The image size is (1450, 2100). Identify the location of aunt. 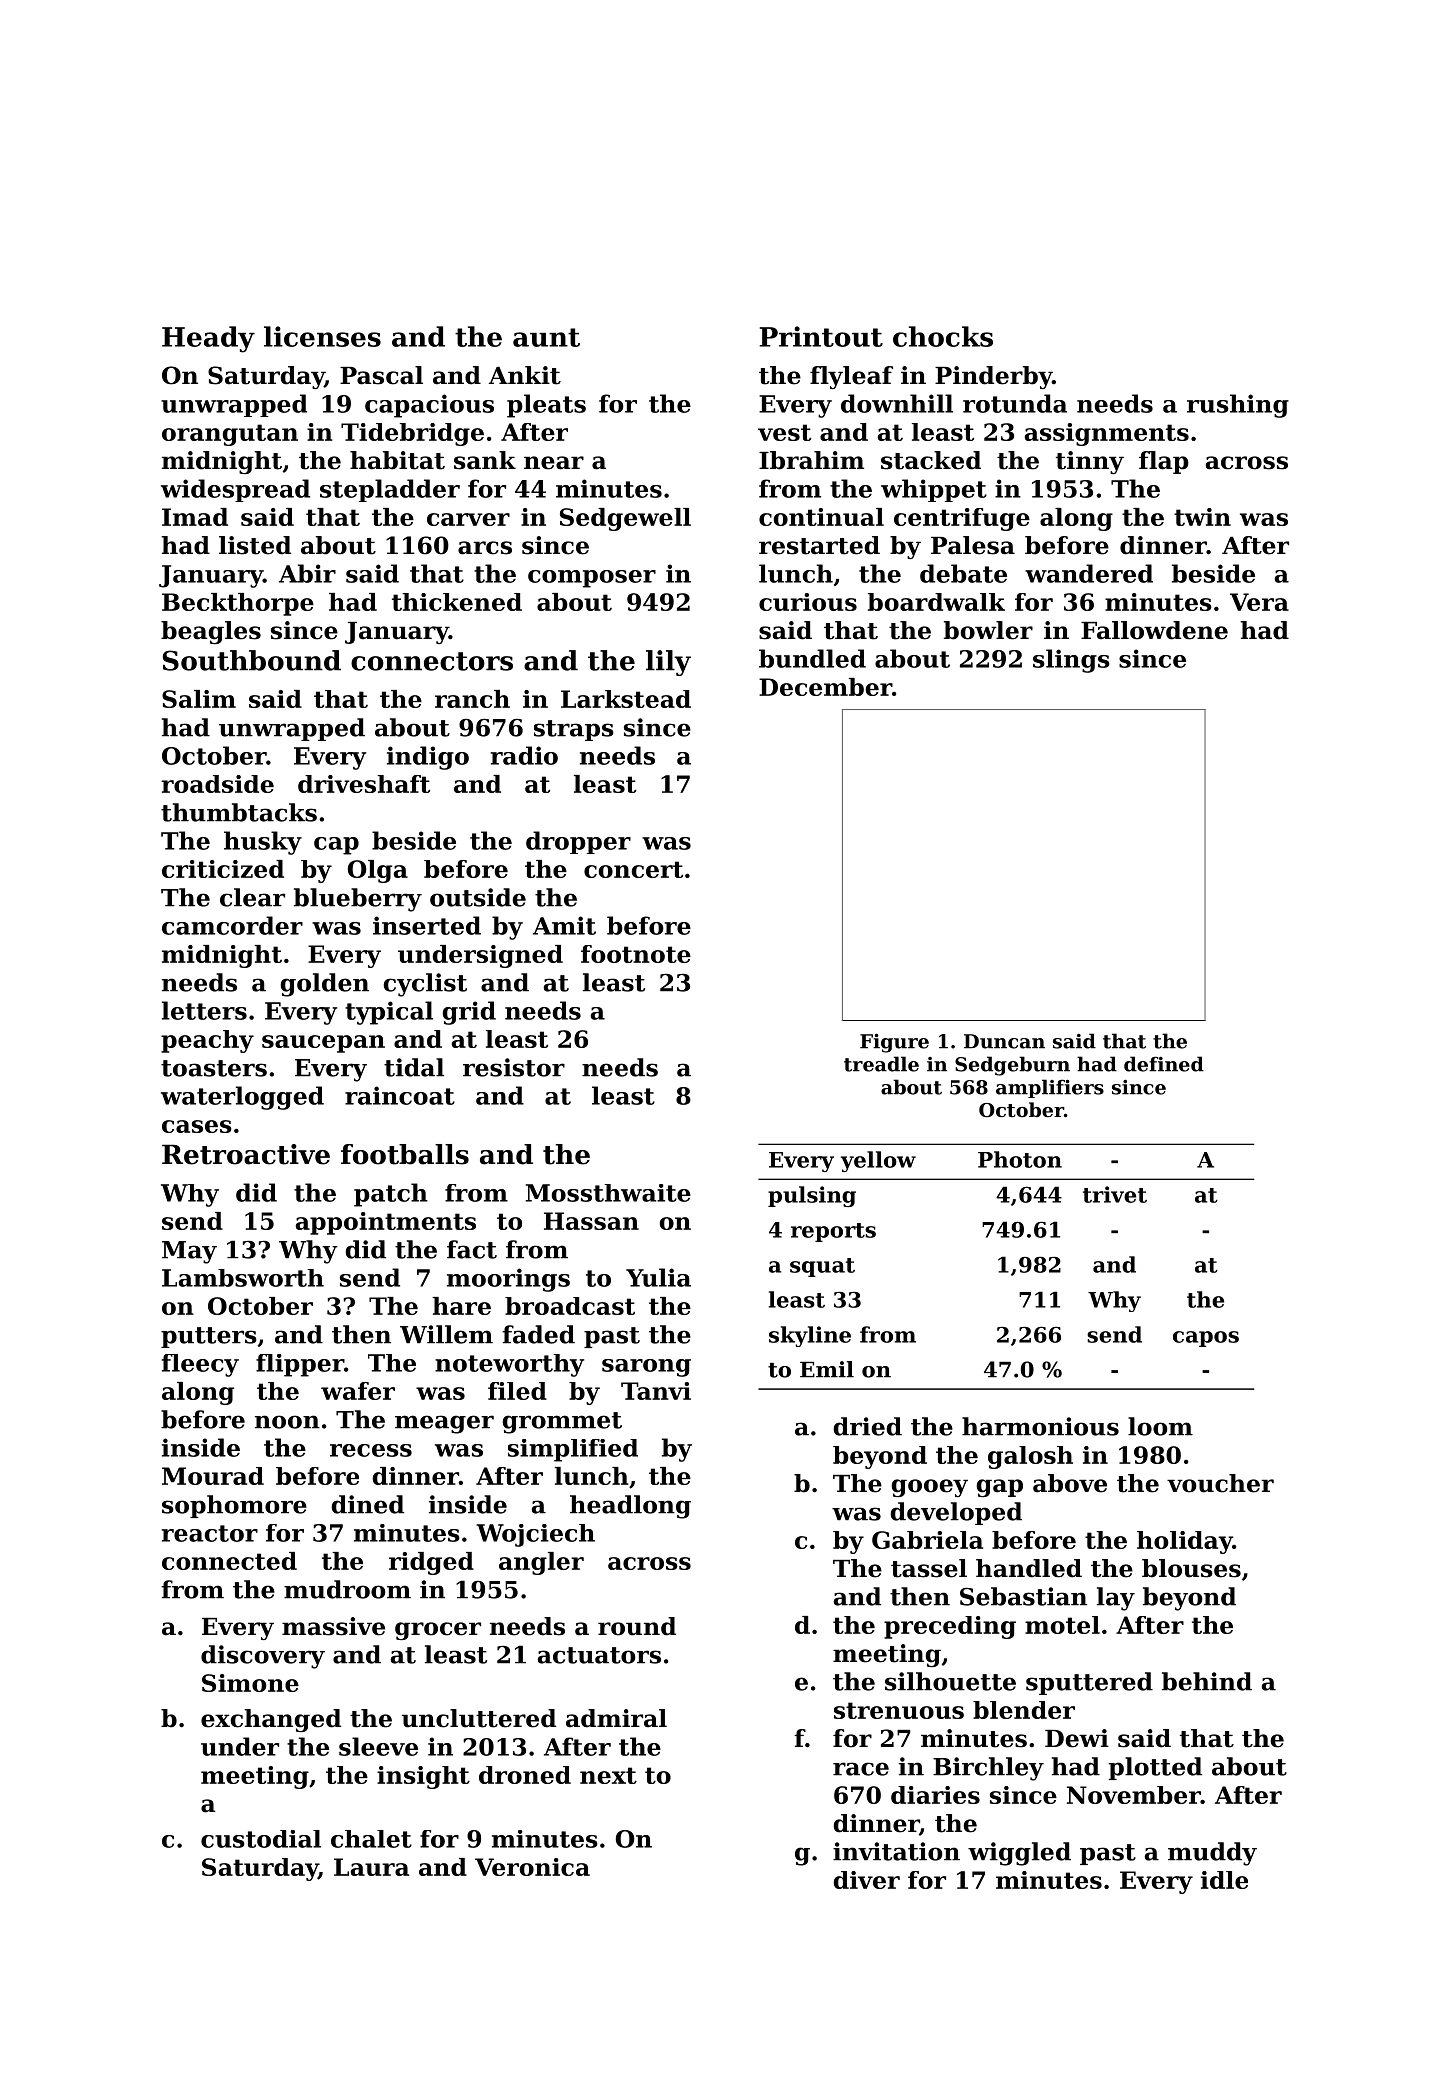
(546, 337).
